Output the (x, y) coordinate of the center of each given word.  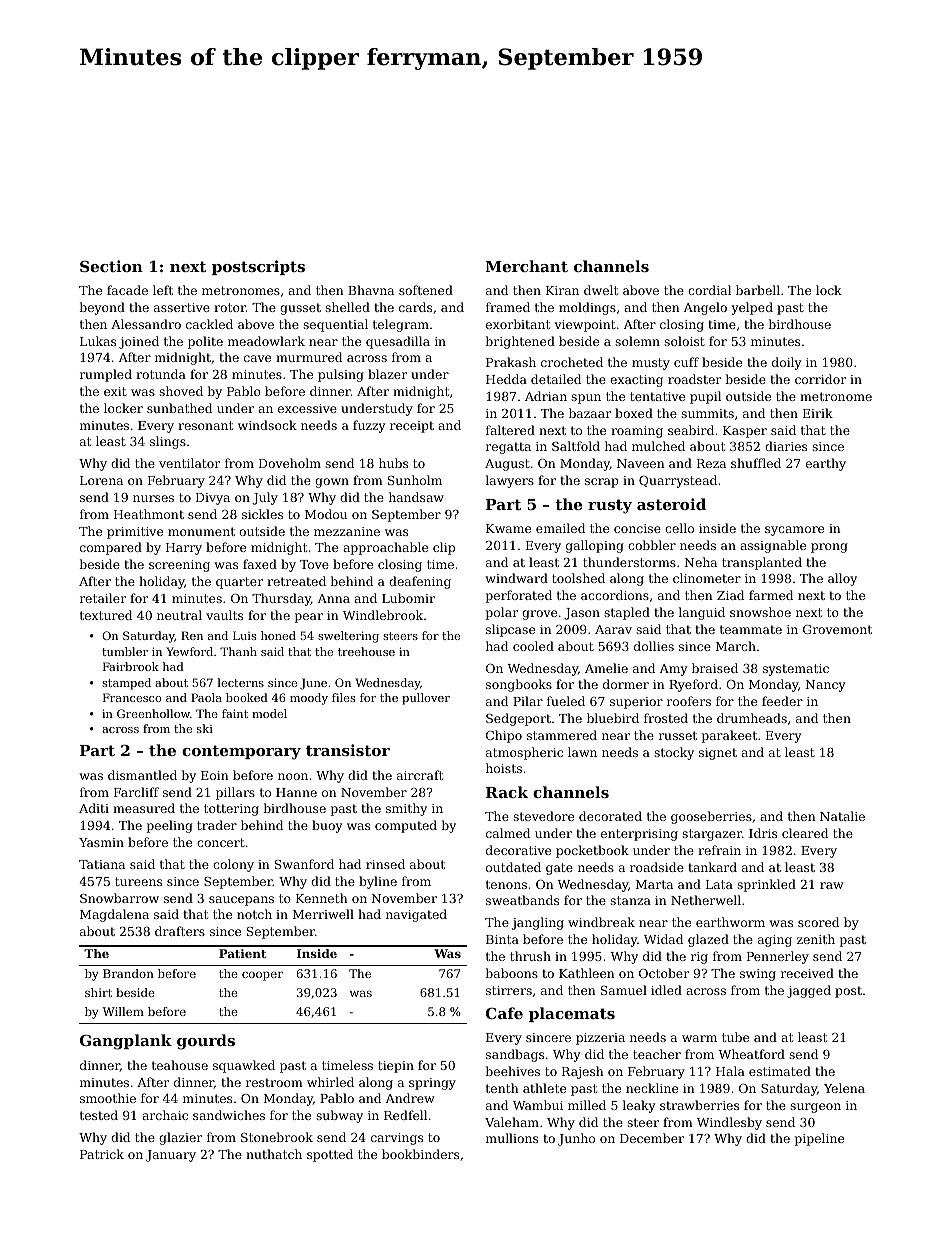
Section (111, 266)
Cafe (504, 1013)
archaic (165, 1115)
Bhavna (371, 290)
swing (758, 975)
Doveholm (290, 463)
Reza (711, 463)
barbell (758, 290)
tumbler (125, 651)
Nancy (825, 686)
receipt (412, 427)
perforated (519, 596)
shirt (98, 992)
